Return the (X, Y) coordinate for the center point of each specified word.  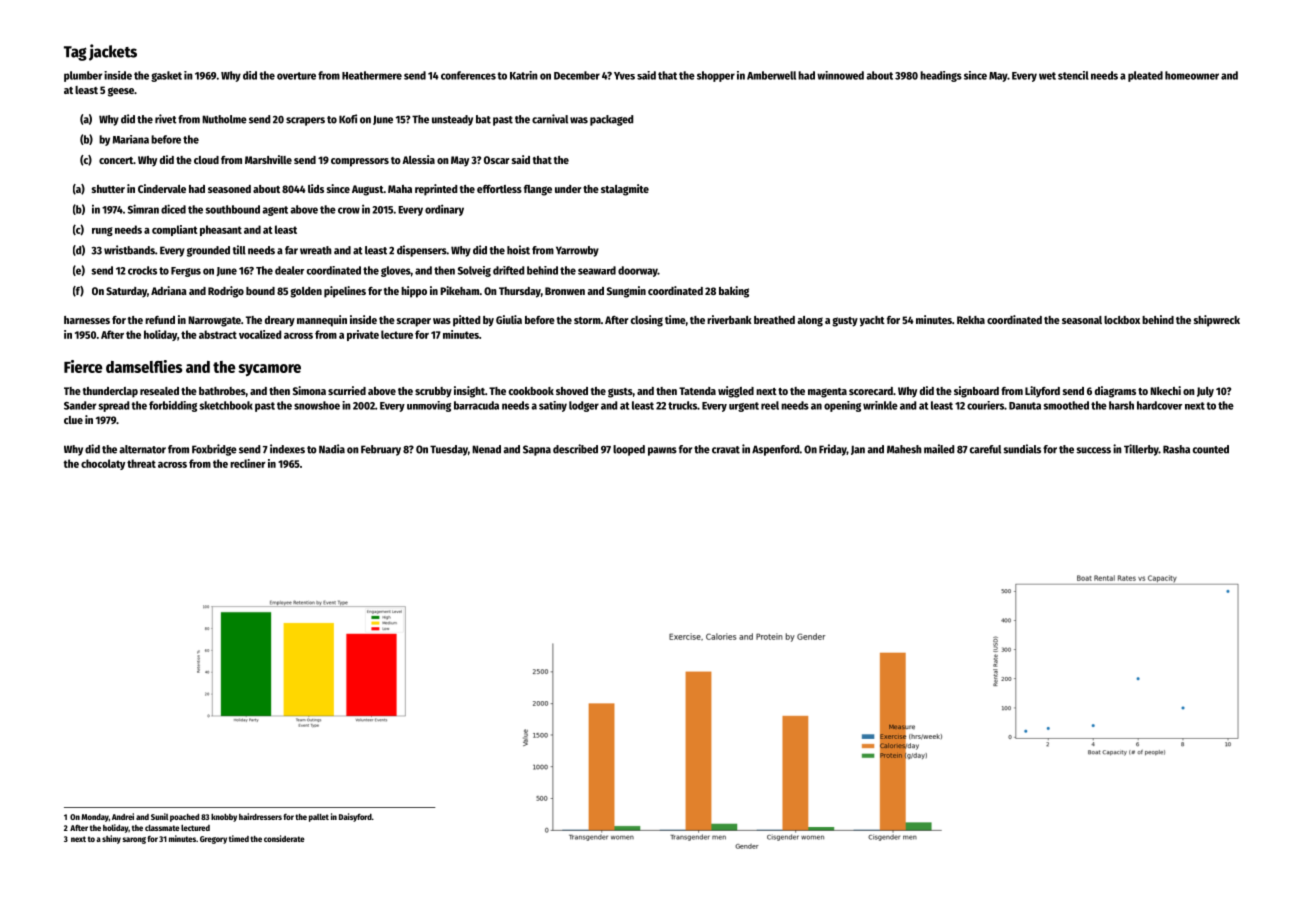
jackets (113, 52)
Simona (309, 390)
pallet (319, 818)
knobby (224, 818)
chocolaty (103, 464)
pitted (466, 321)
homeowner (1192, 75)
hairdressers (260, 816)
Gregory (213, 840)
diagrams (1115, 392)
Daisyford (355, 817)
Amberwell (771, 75)
